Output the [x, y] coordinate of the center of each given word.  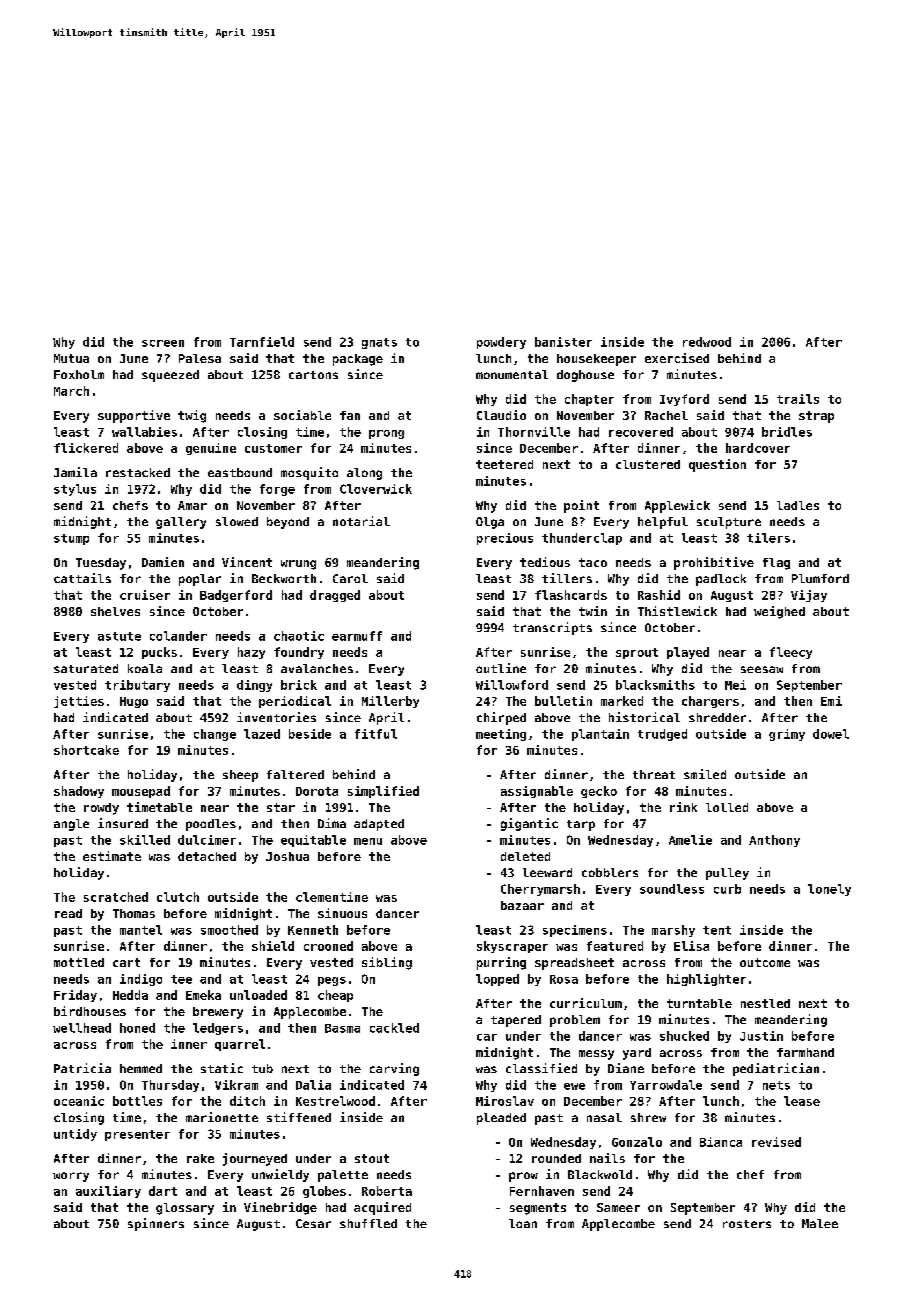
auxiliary [108, 1192]
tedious [545, 562]
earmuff [357, 636]
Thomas [134, 913]
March [71, 391]
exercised [677, 358]
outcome [765, 962]
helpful [663, 523]
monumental [512, 374]
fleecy [791, 653]
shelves [115, 611]
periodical [295, 702]
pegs [332, 981]
